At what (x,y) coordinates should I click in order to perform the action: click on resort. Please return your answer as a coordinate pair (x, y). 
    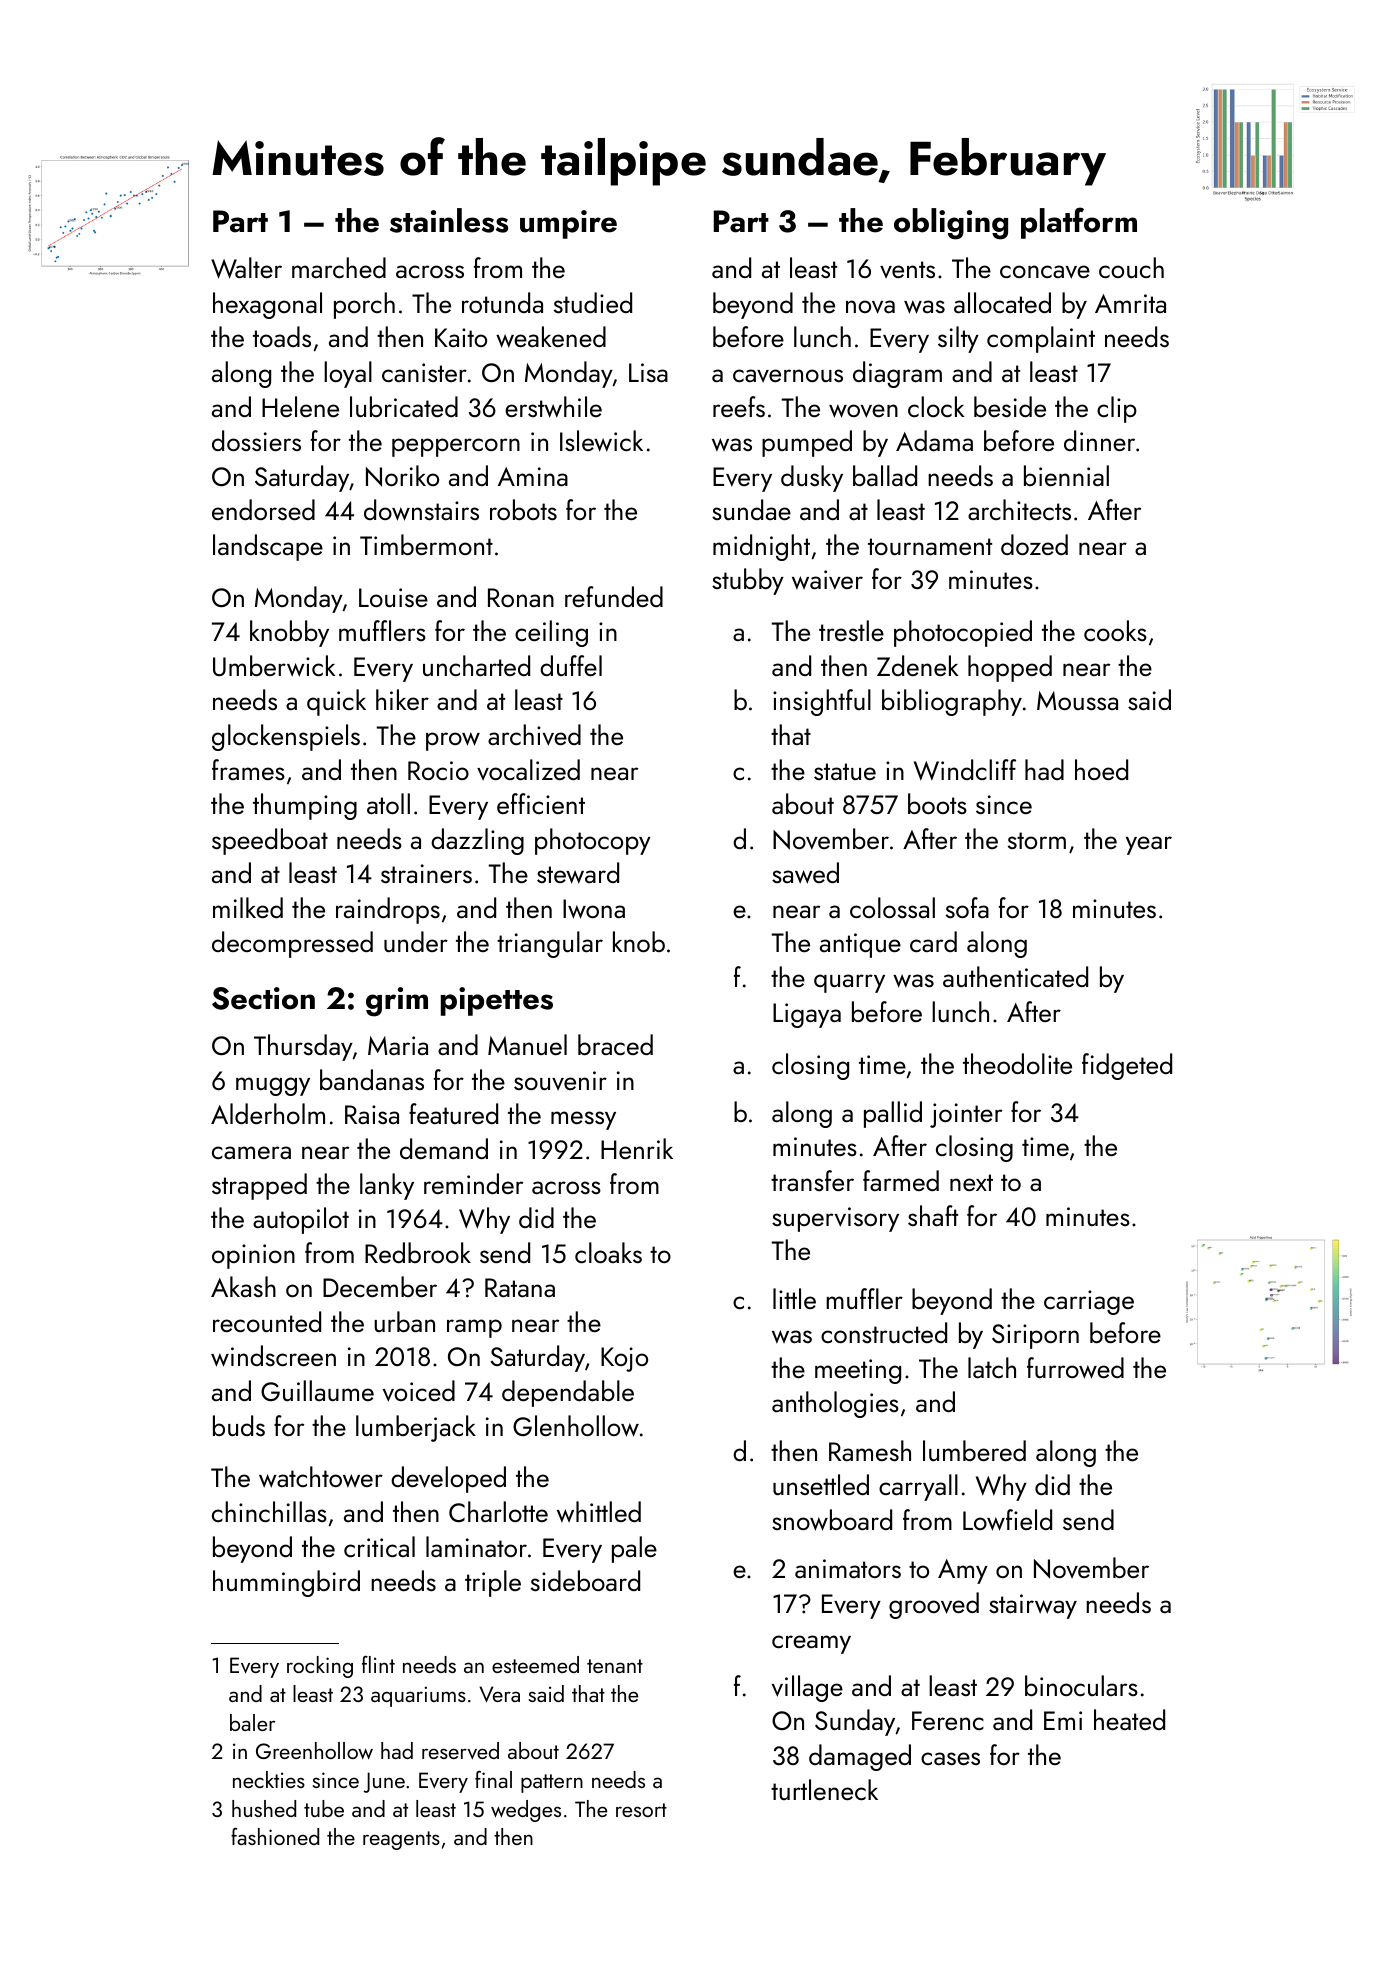
    Looking at the image, I should click on (641, 1810).
